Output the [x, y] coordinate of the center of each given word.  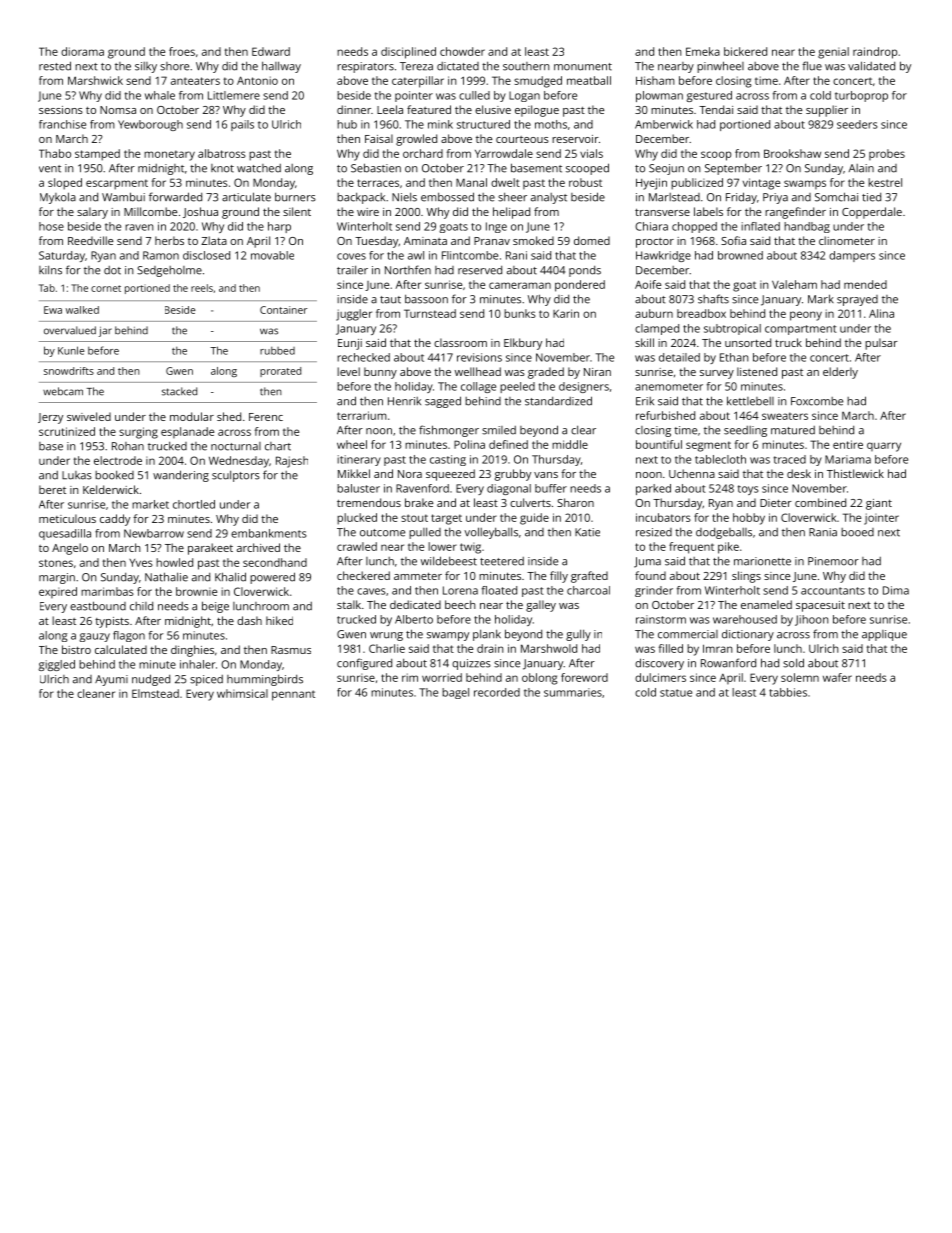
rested [55, 66]
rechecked [363, 357]
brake [419, 502]
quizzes [471, 664]
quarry [884, 447]
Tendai [716, 109]
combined [820, 502]
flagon [129, 636]
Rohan [128, 446]
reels [202, 288]
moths [551, 124]
